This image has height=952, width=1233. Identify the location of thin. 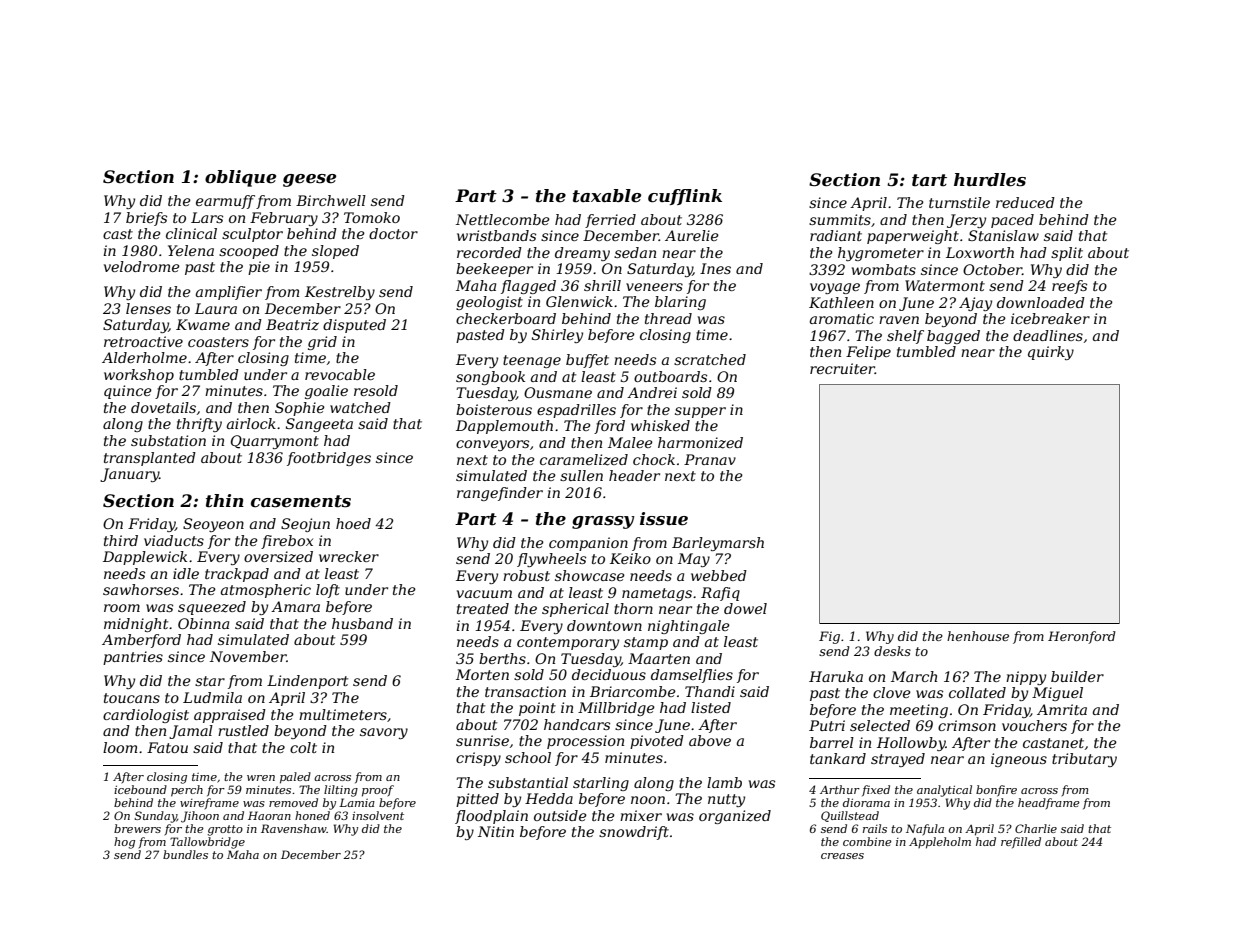
(225, 501).
